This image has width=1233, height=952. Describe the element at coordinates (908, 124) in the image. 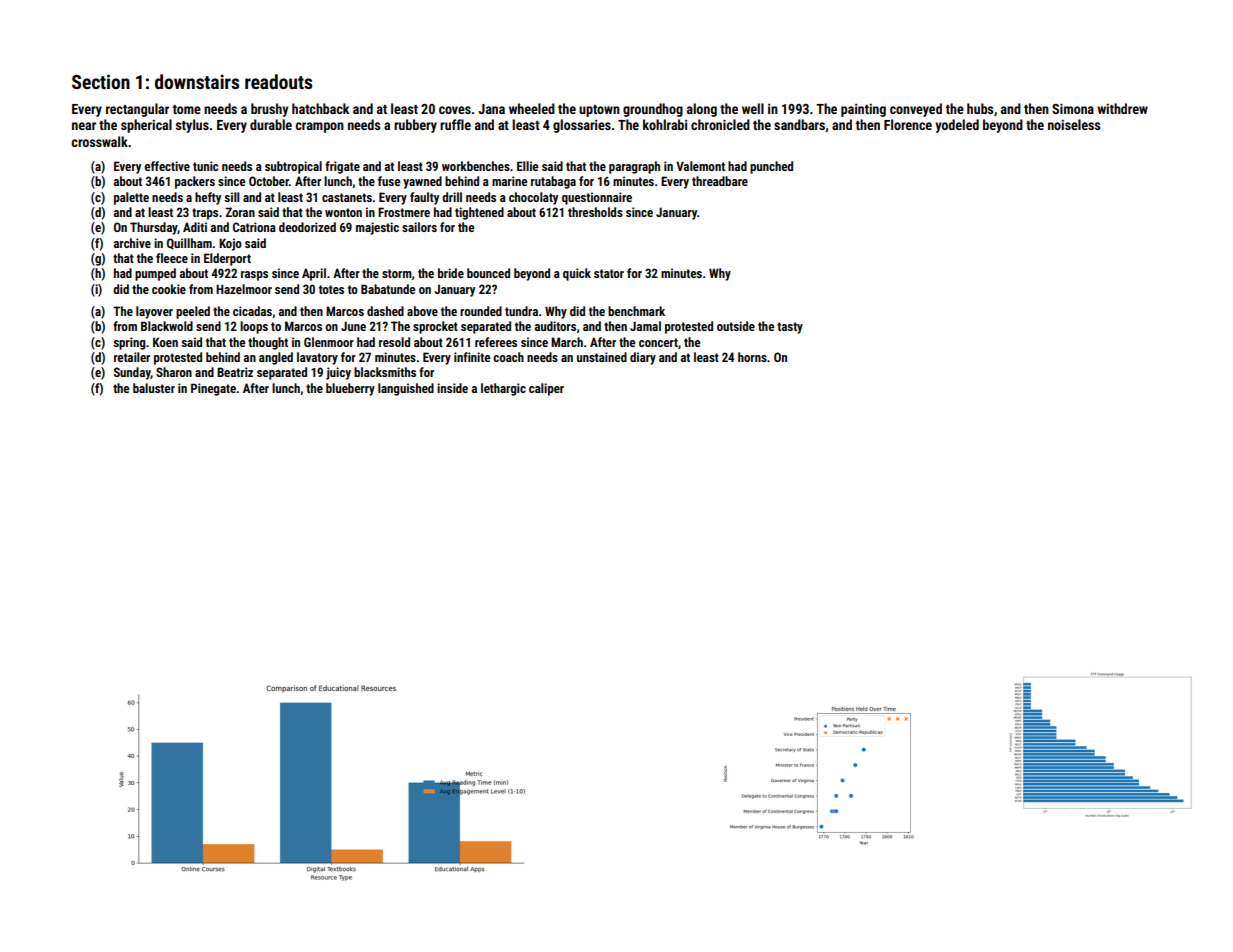

I see `Florence` at that location.
